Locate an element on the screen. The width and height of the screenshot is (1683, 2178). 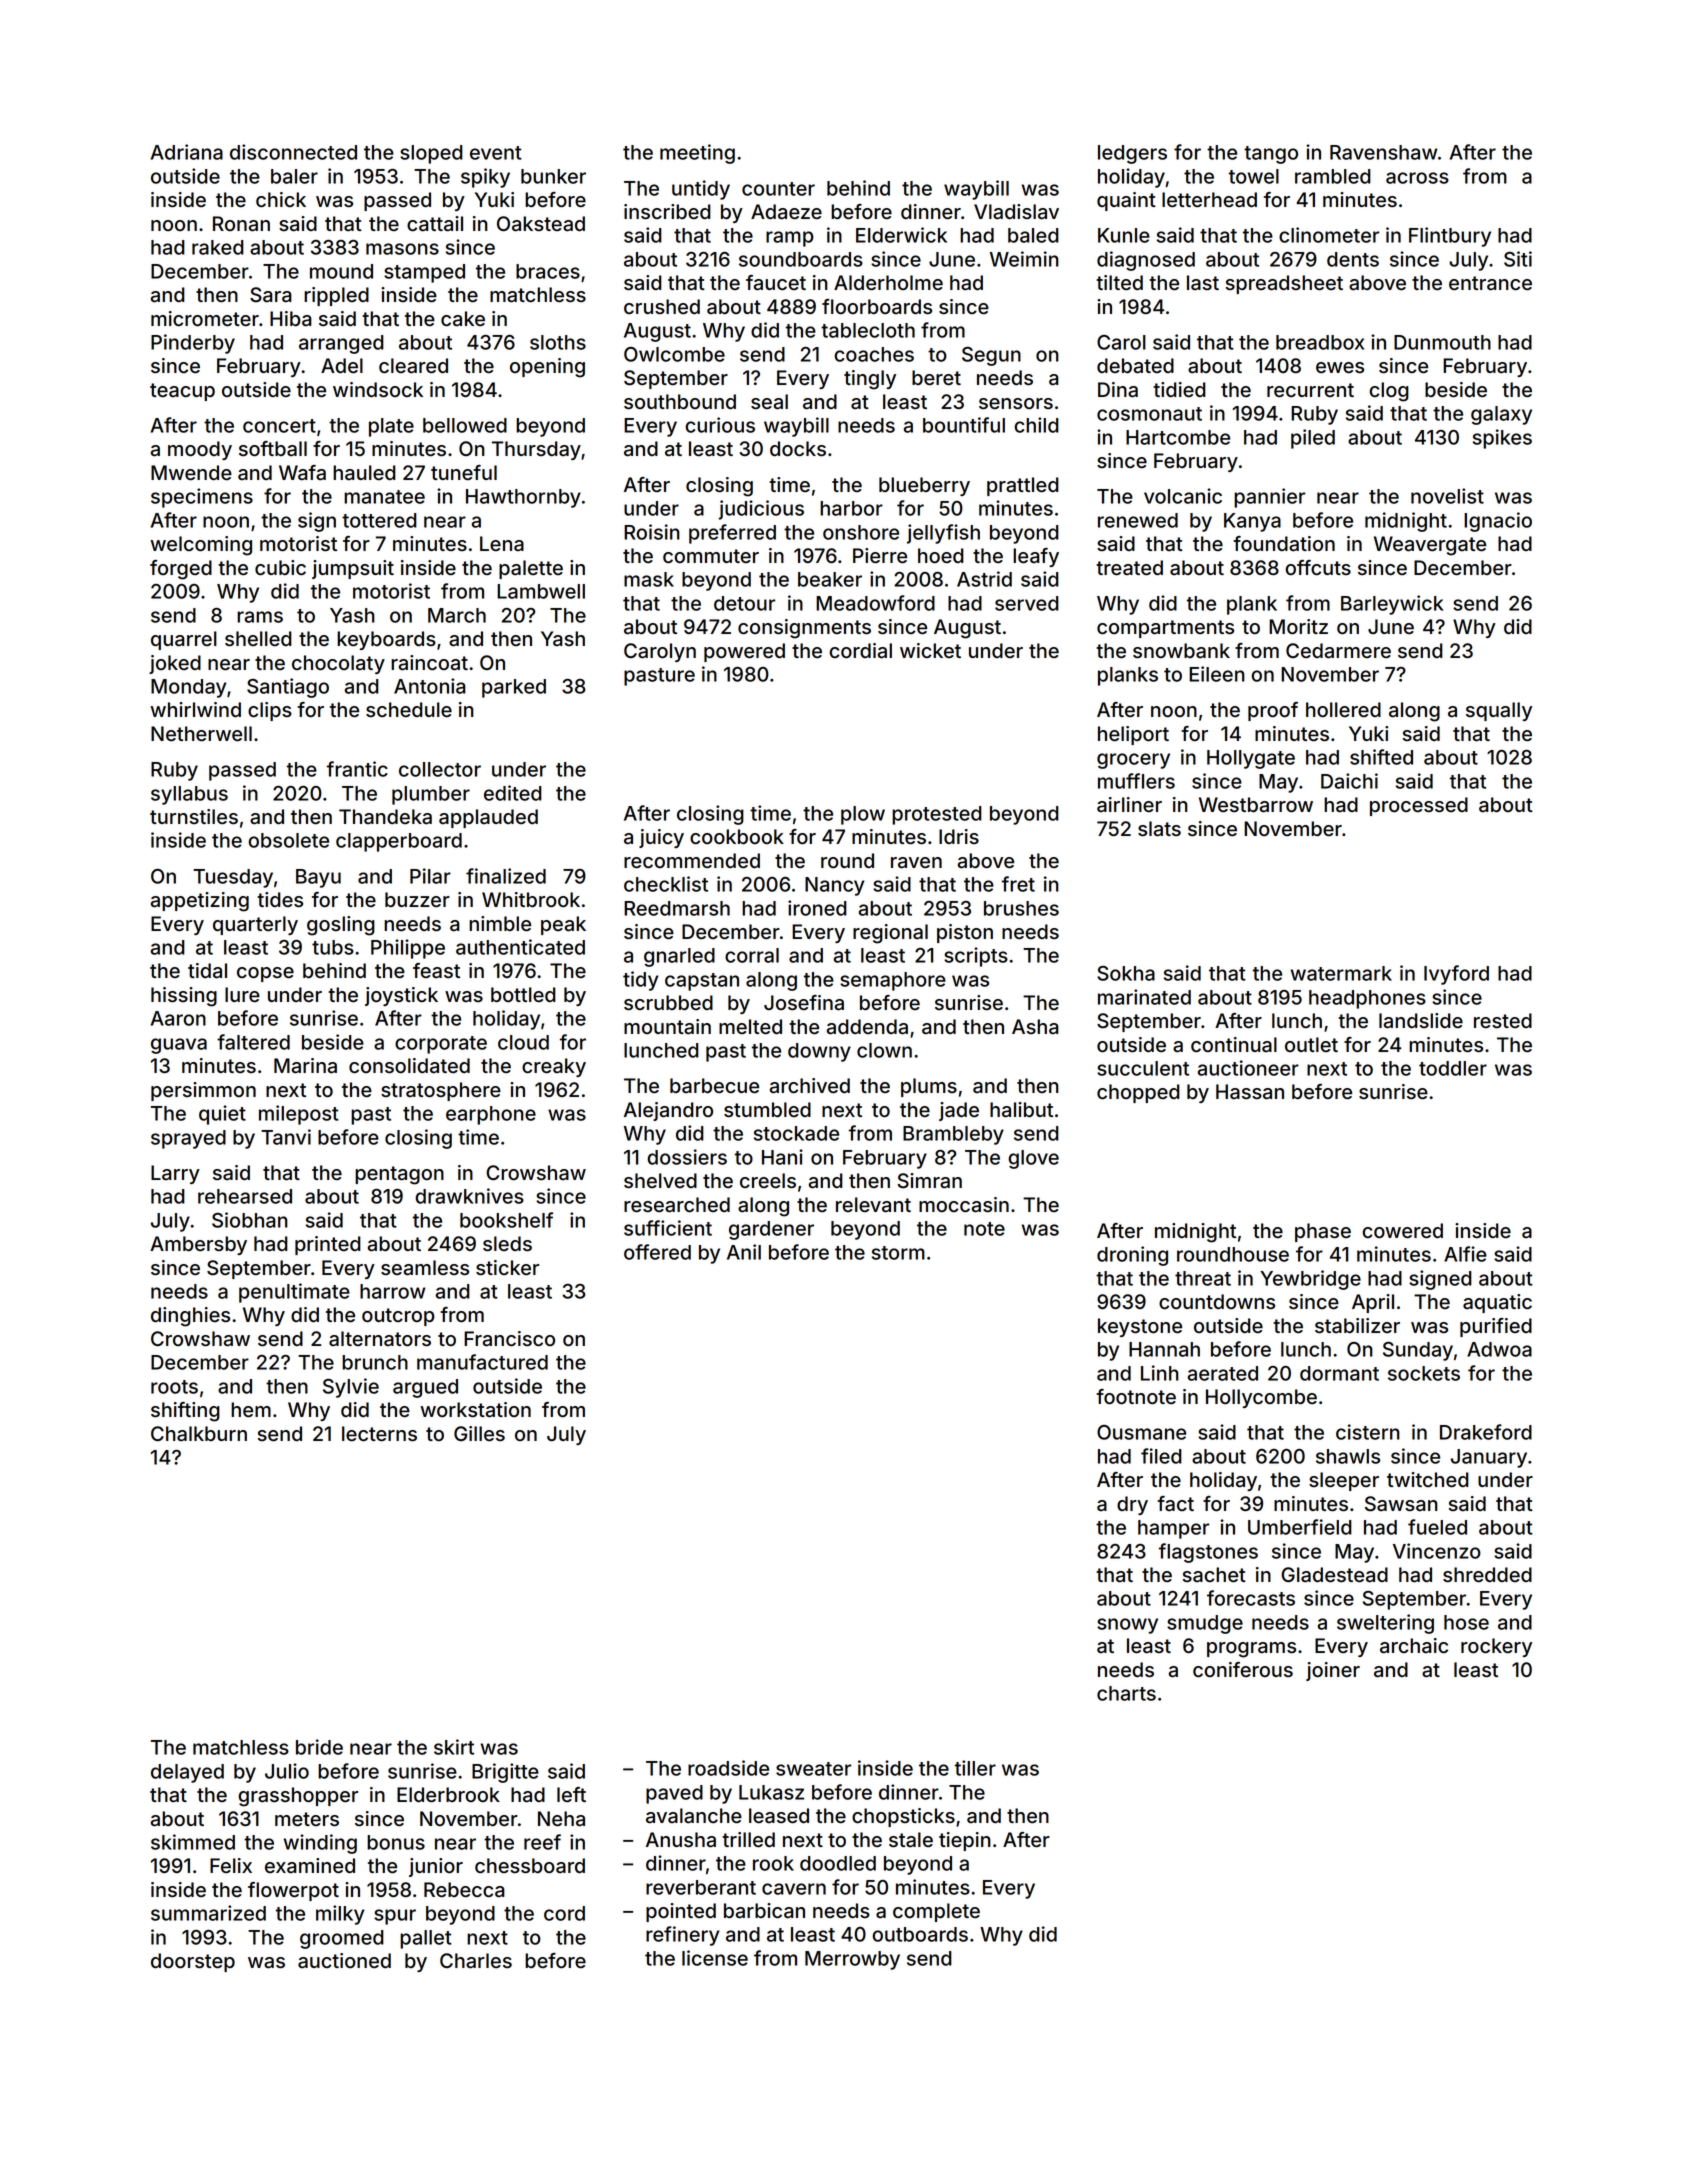
Hiba is located at coordinates (291, 319).
